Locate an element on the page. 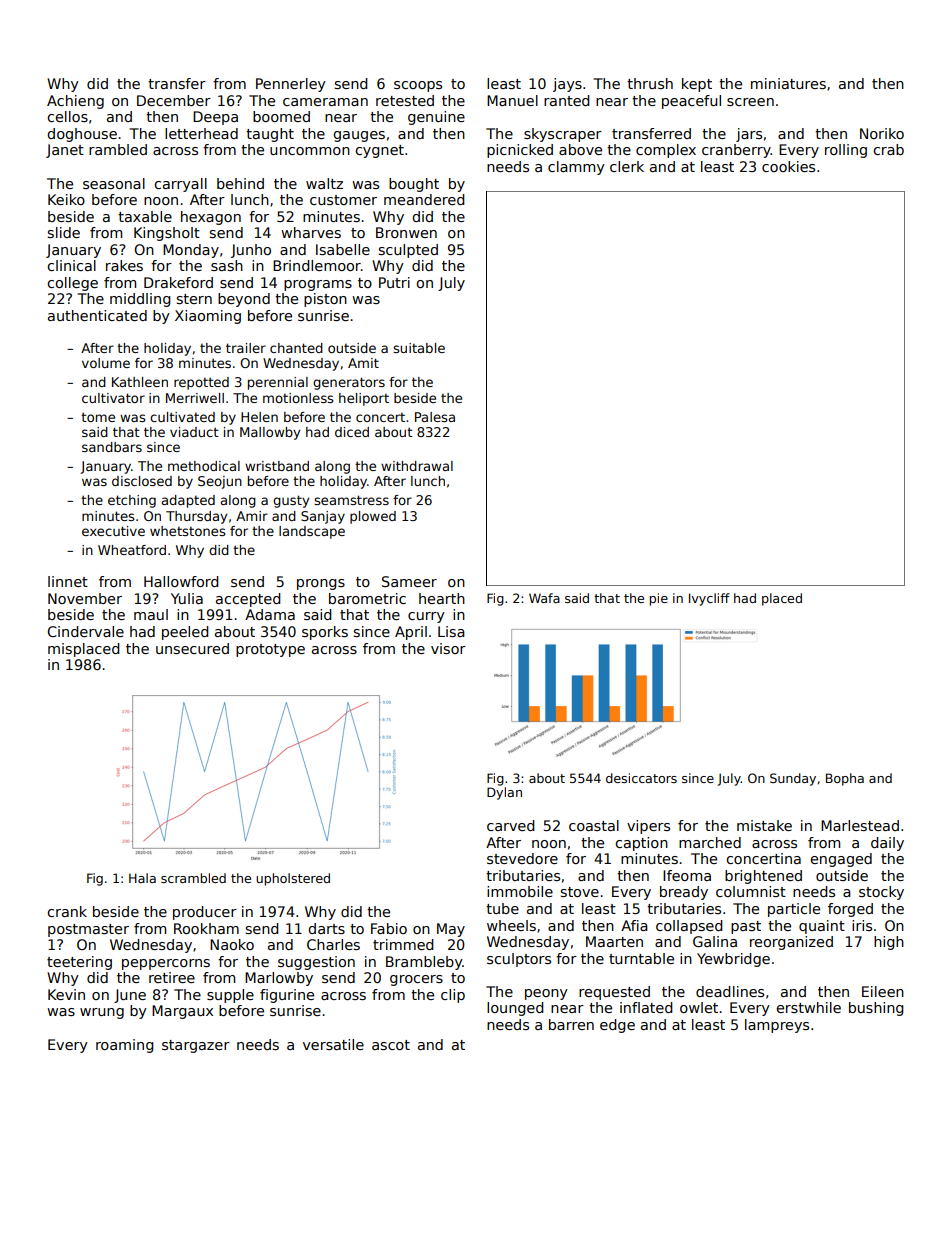 The width and height of the document is (952, 1233). Ivycliff is located at coordinates (709, 599).
